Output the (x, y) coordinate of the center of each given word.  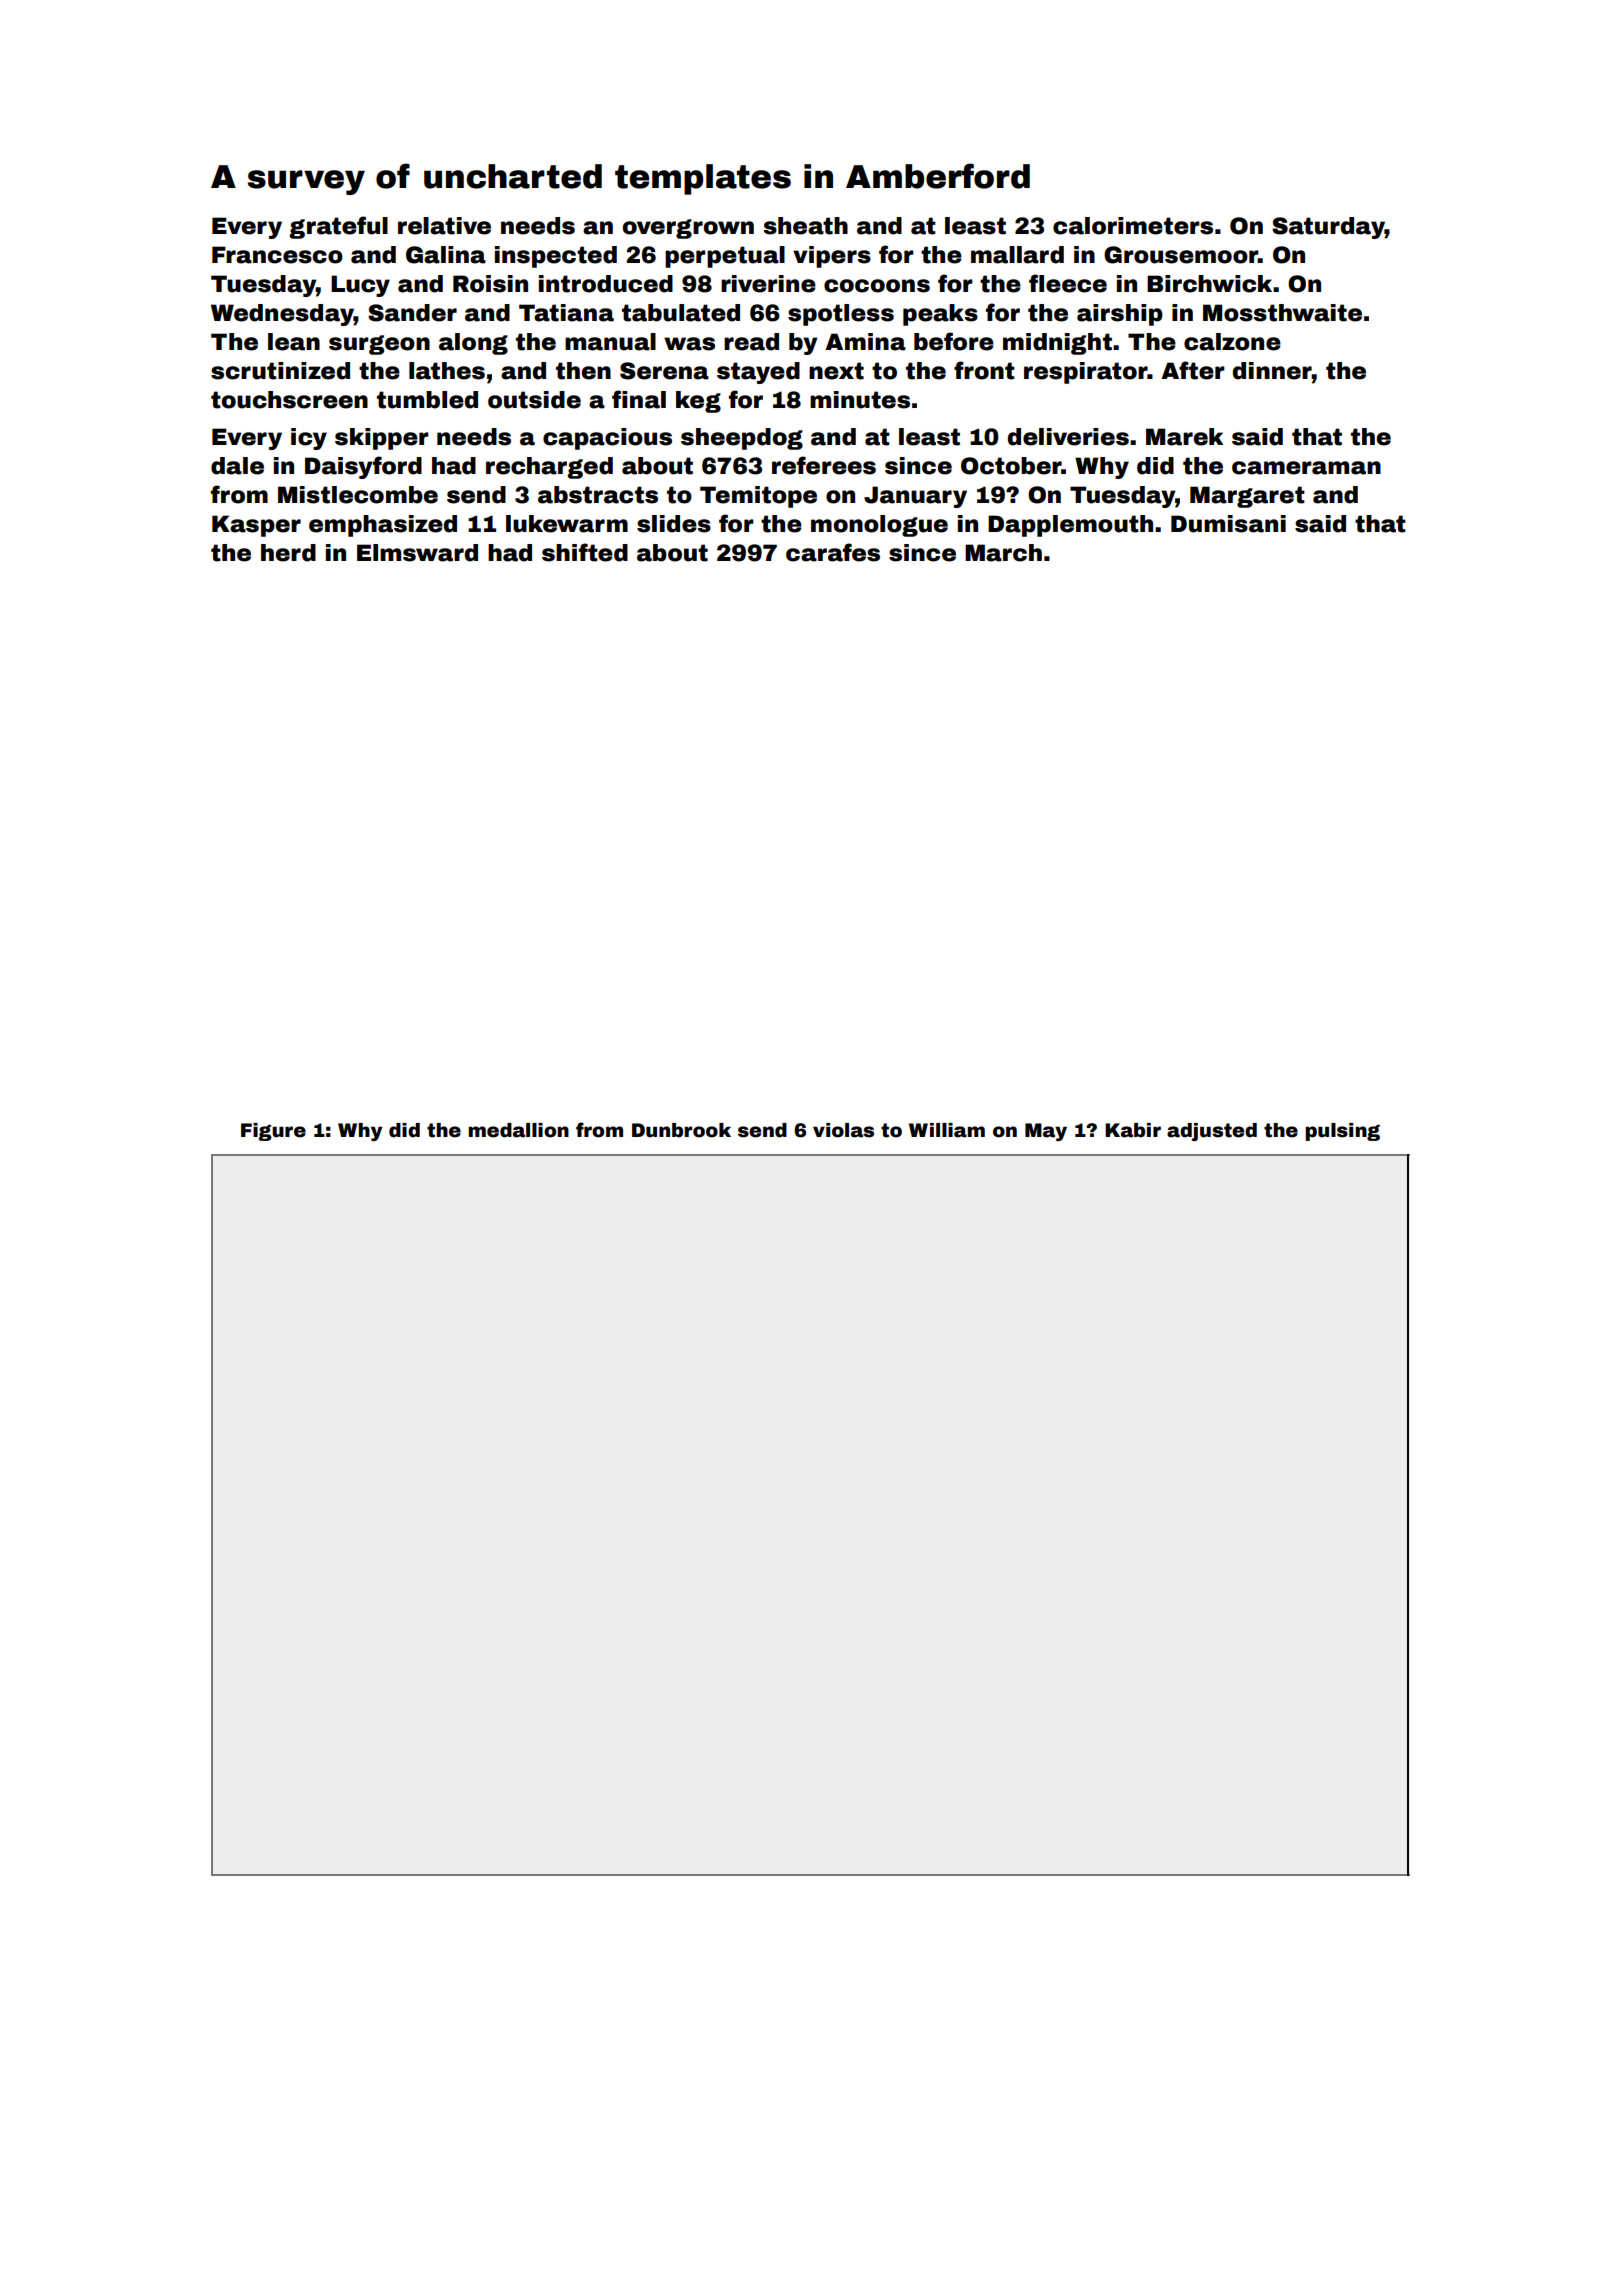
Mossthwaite (1282, 313)
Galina (446, 255)
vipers (832, 257)
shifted (585, 552)
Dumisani (1228, 524)
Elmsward (417, 553)
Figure (273, 1132)
